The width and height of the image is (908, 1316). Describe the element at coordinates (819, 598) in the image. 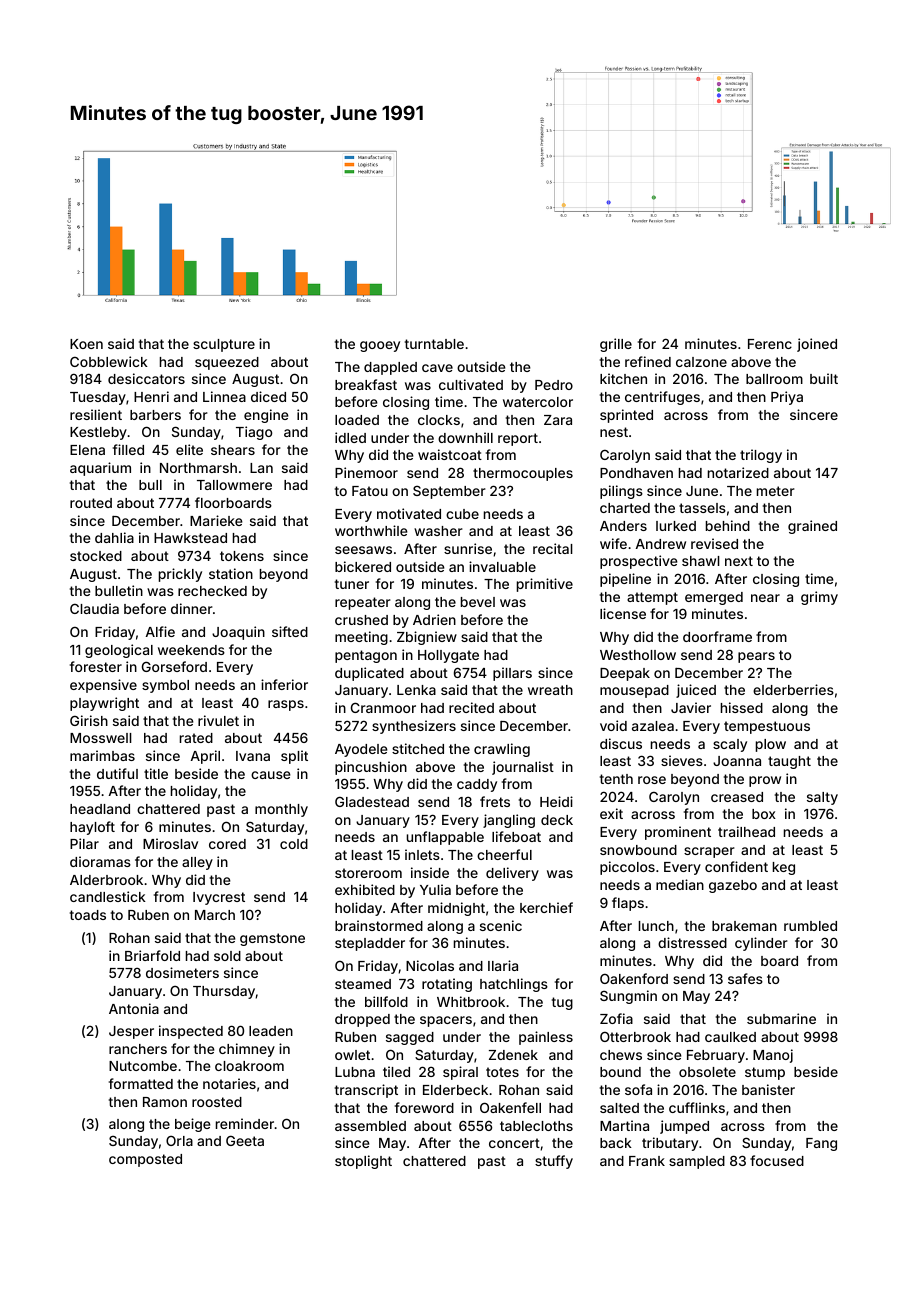

I see `grimy` at that location.
